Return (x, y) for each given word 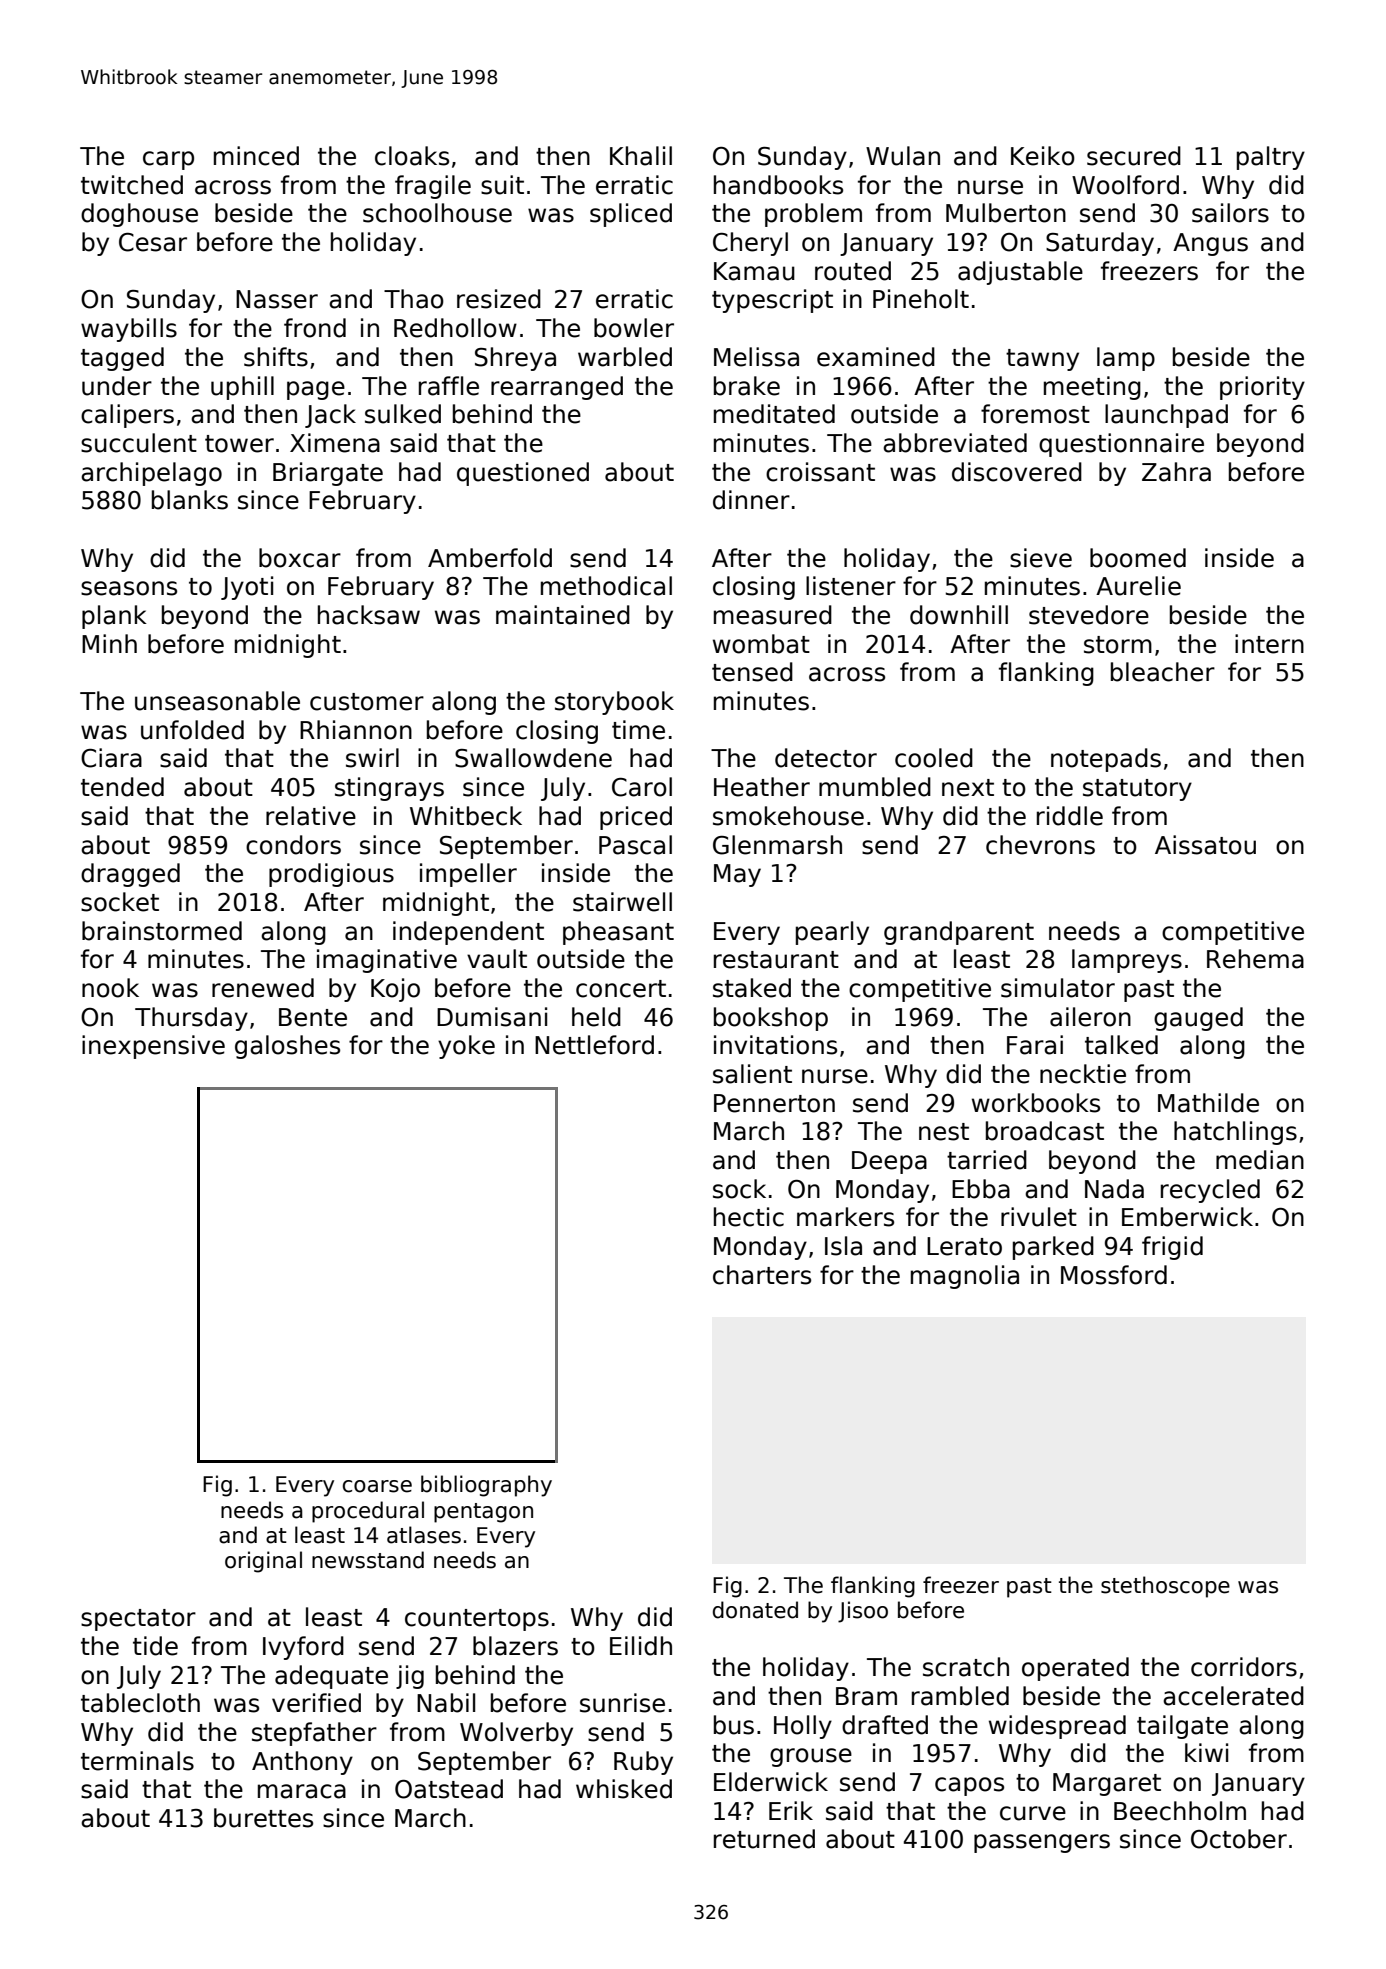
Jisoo (863, 1612)
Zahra (1176, 472)
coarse (377, 1486)
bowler (634, 328)
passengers (1042, 1843)
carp (168, 160)
